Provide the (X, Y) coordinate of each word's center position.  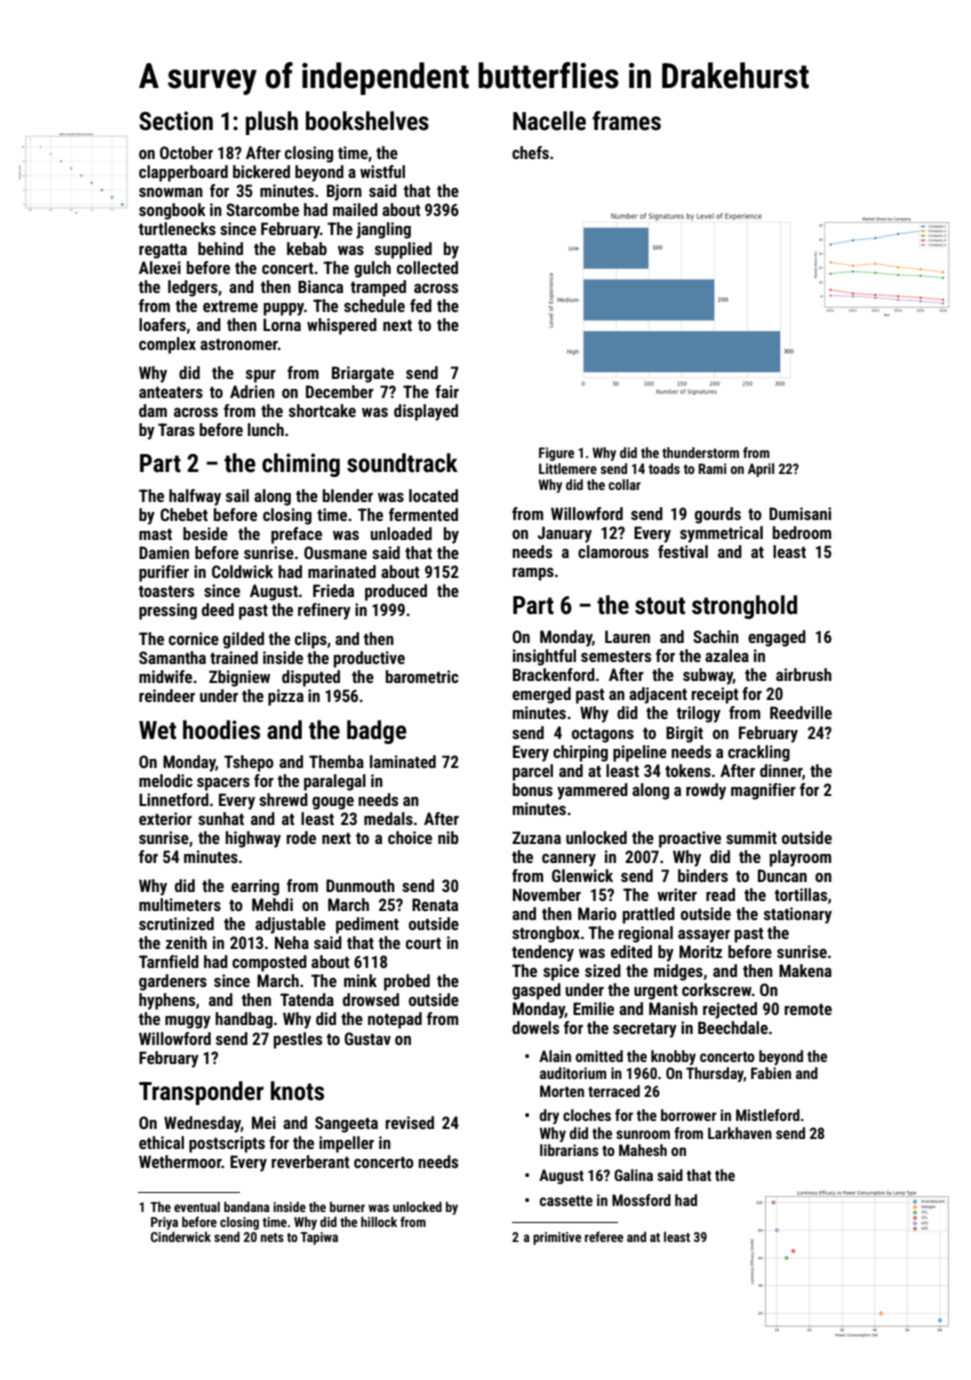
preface (296, 535)
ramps (533, 574)
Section (176, 121)
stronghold (744, 607)
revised (410, 1122)
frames (626, 121)
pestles (298, 1040)
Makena (805, 970)
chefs (530, 152)
